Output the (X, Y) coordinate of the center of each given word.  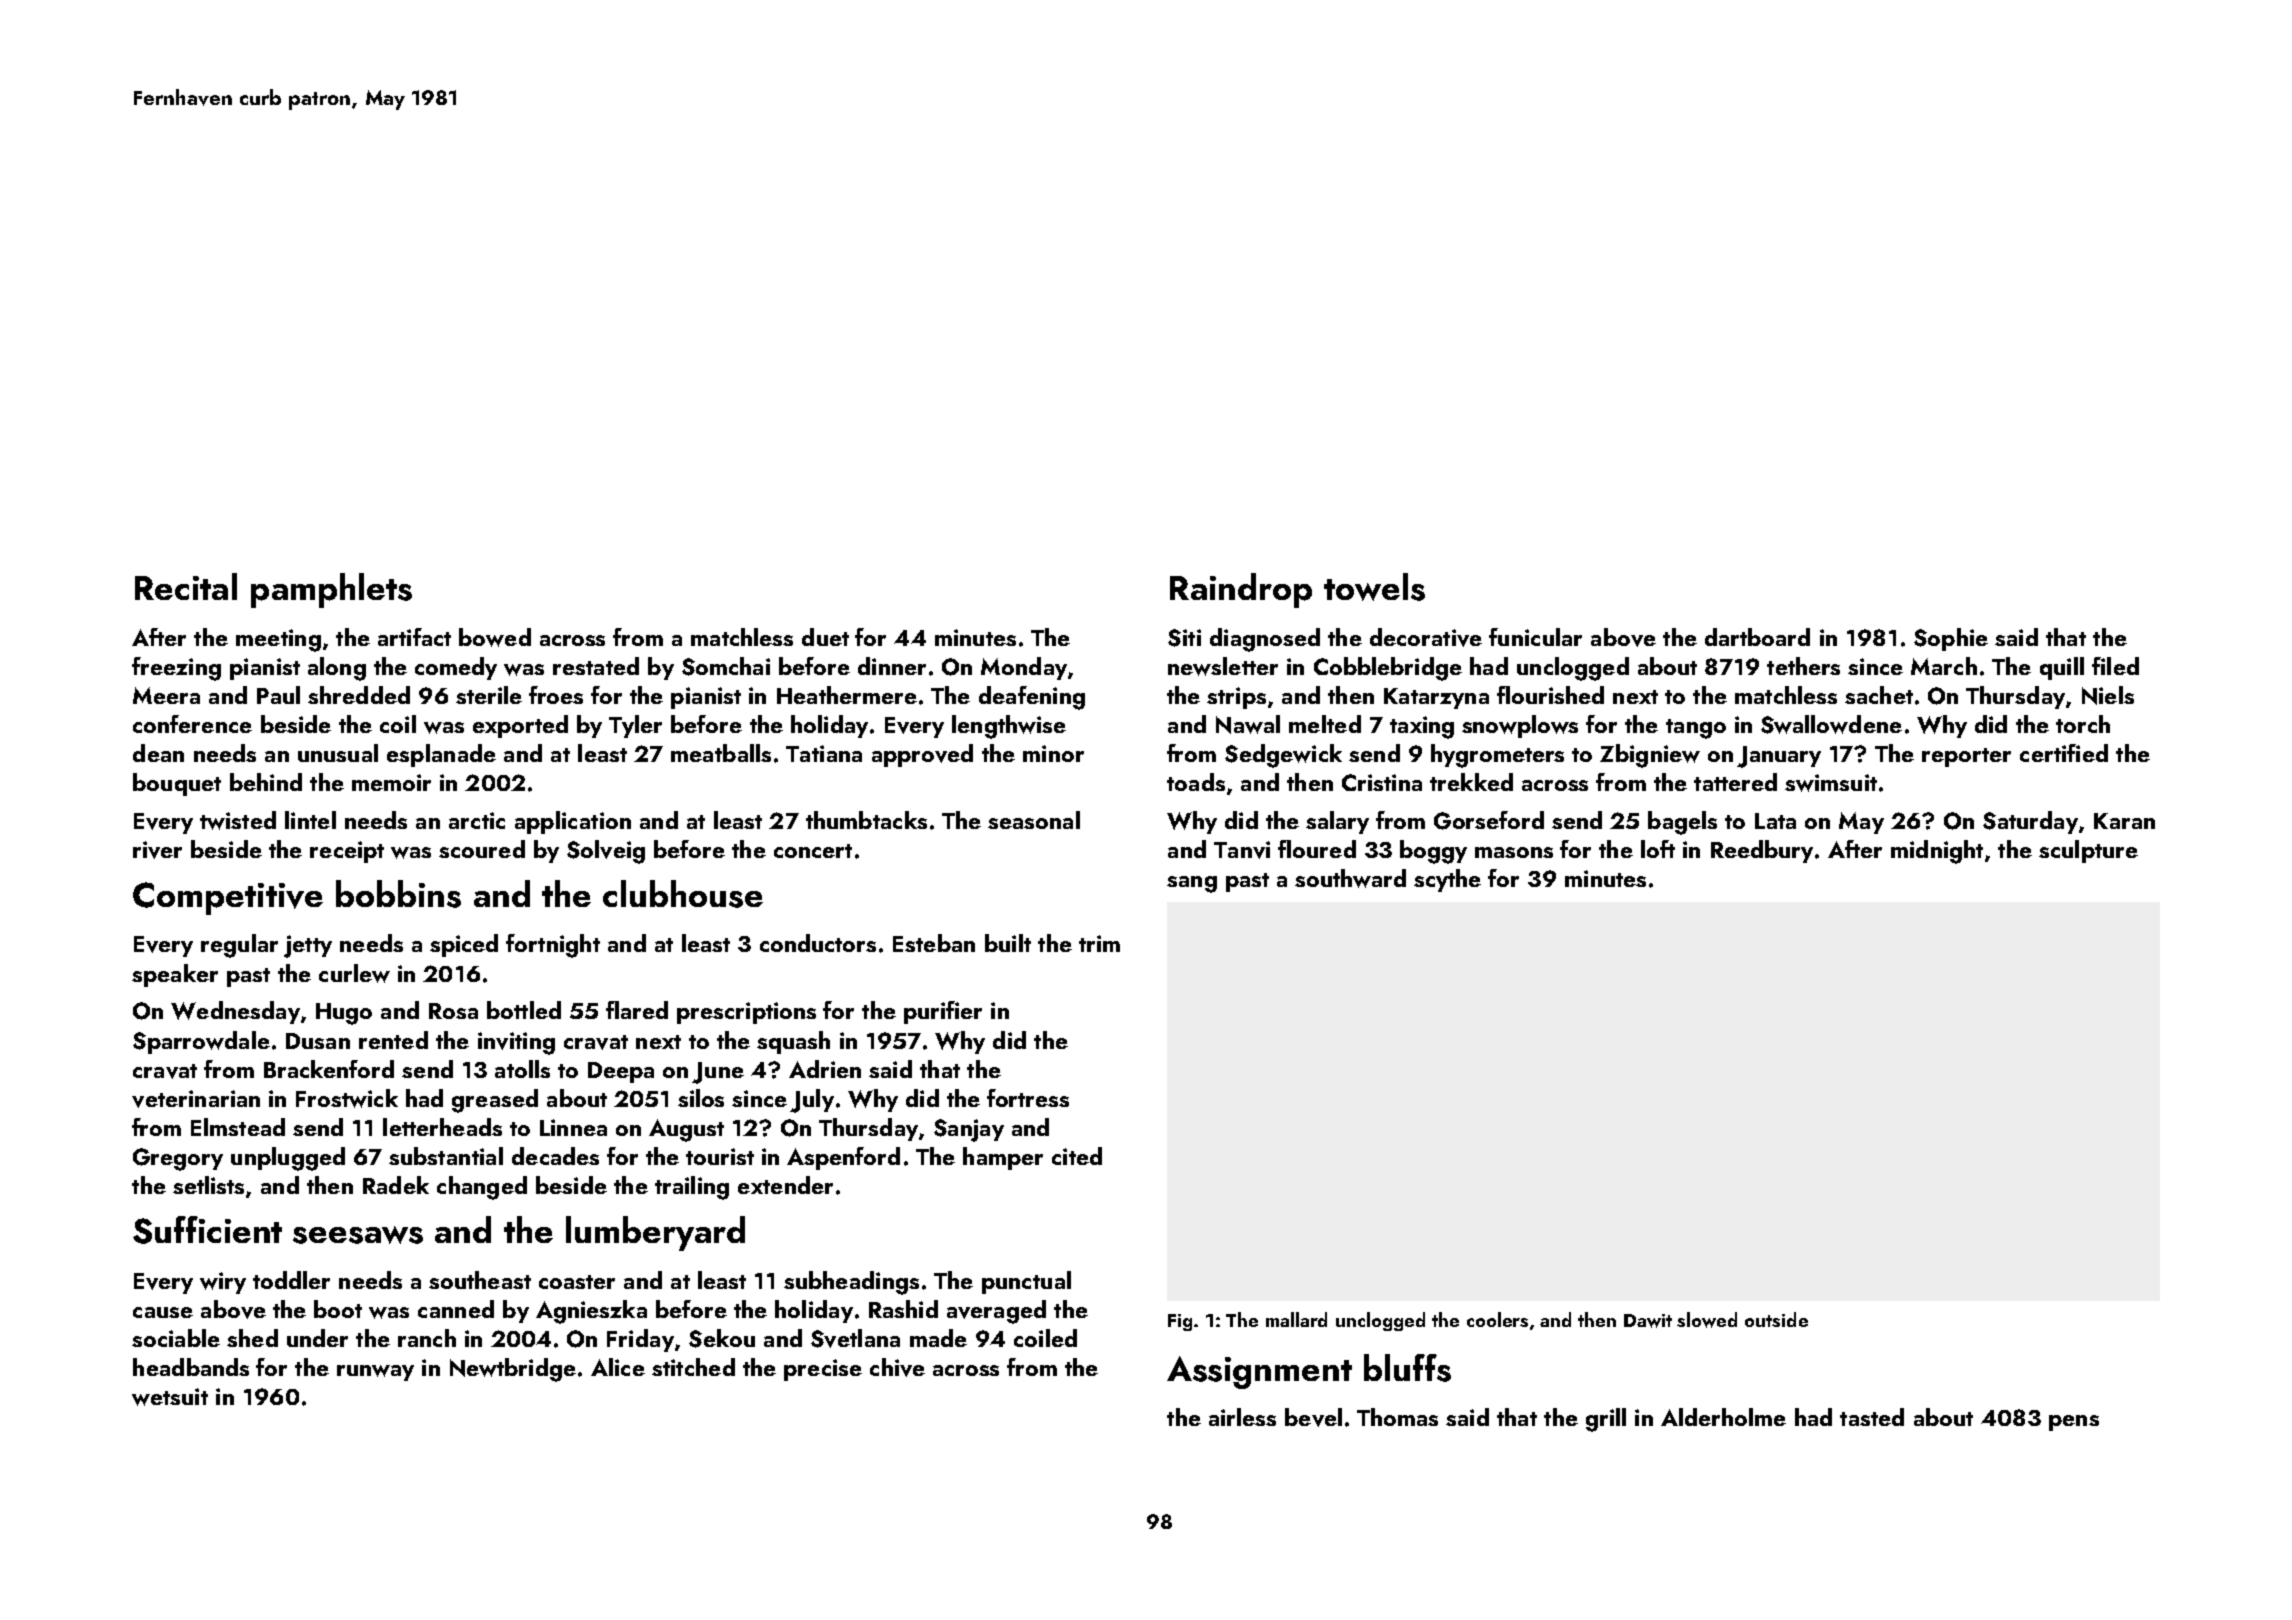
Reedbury (1762, 851)
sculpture (2088, 851)
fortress (1028, 1098)
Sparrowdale (201, 1042)
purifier (943, 1012)
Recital (186, 586)
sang (1192, 884)
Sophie (1951, 639)
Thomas (1397, 1417)
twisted (238, 820)
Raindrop (1241, 590)
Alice (618, 1367)
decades (555, 1156)
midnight (1937, 852)
